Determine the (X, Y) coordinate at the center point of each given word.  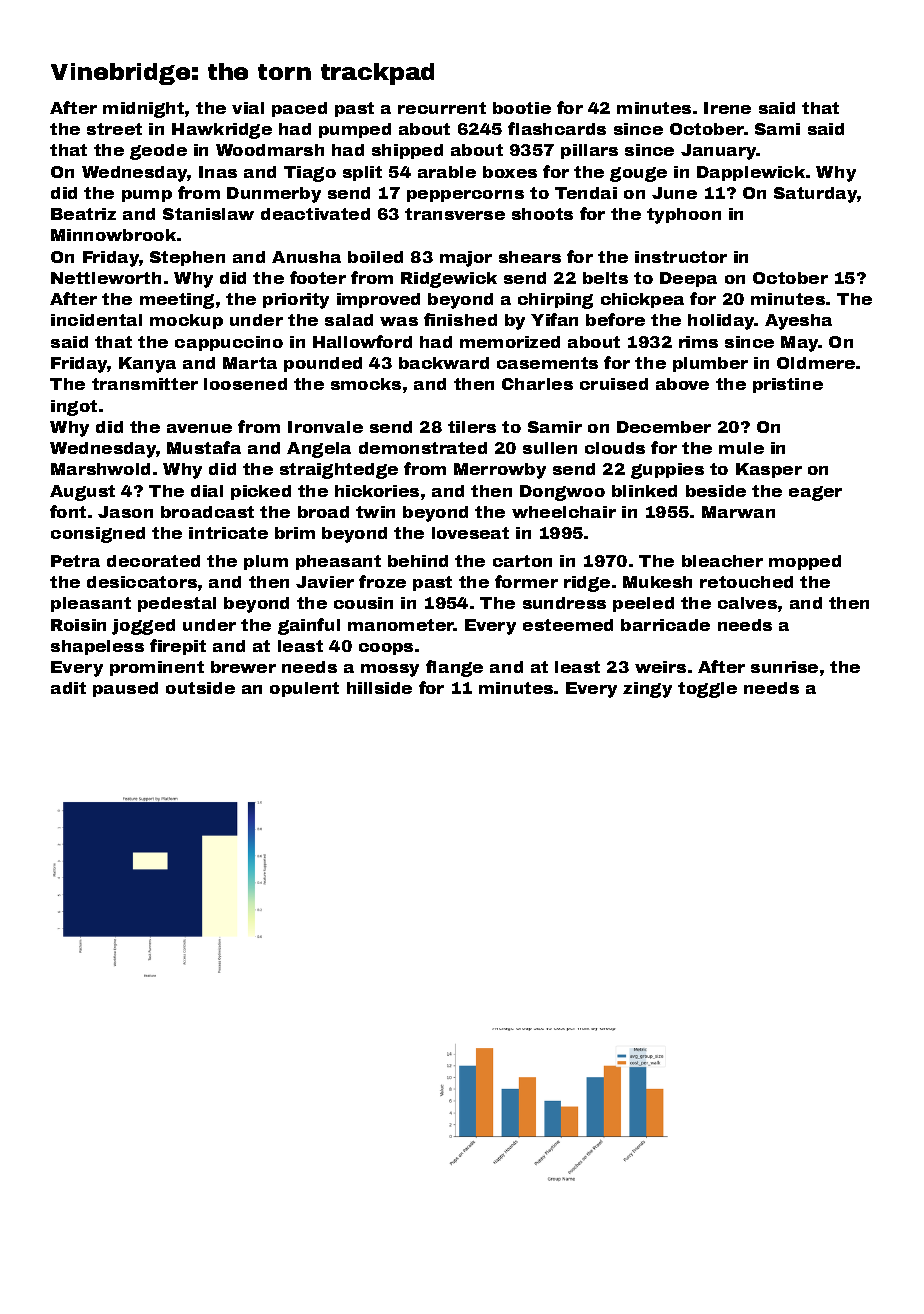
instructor (681, 257)
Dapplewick (751, 173)
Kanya (147, 365)
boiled (375, 257)
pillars (589, 151)
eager (815, 493)
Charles (537, 384)
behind (418, 561)
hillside (379, 688)
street (114, 129)
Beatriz (83, 214)
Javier (325, 582)
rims (698, 342)
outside (200, 688)
